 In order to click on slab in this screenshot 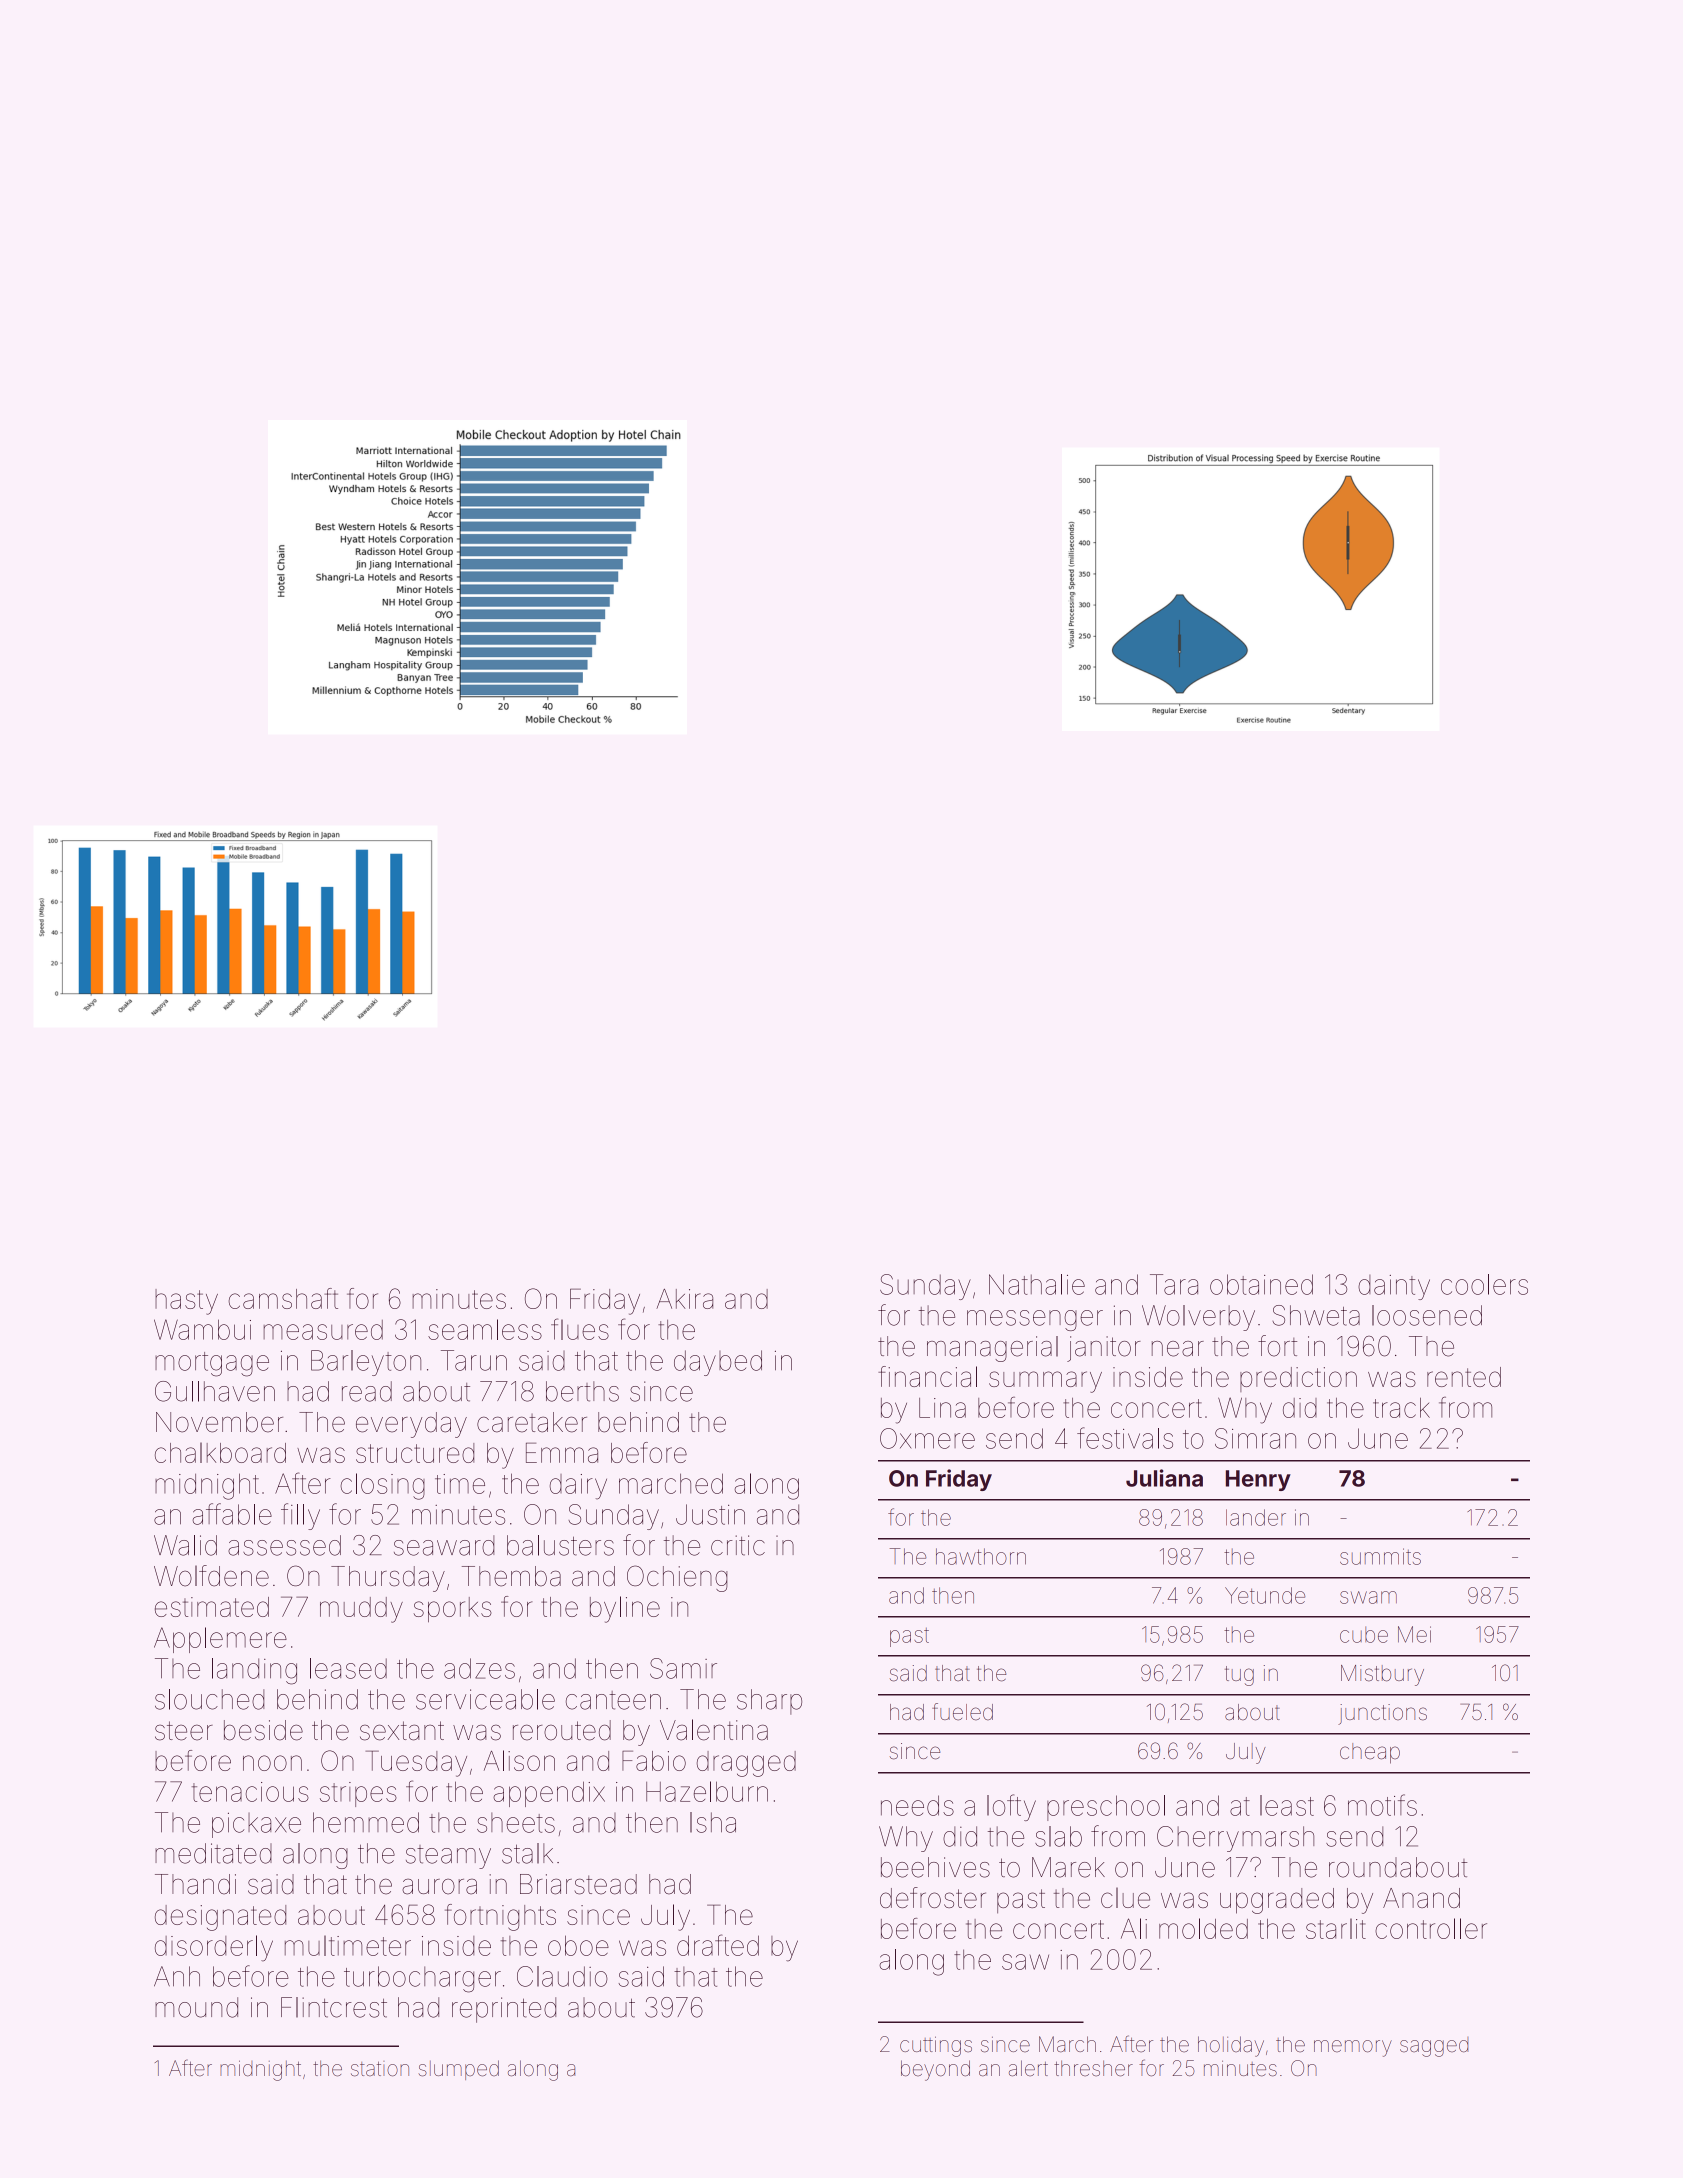, I will do `click(1058, 1836)`.
